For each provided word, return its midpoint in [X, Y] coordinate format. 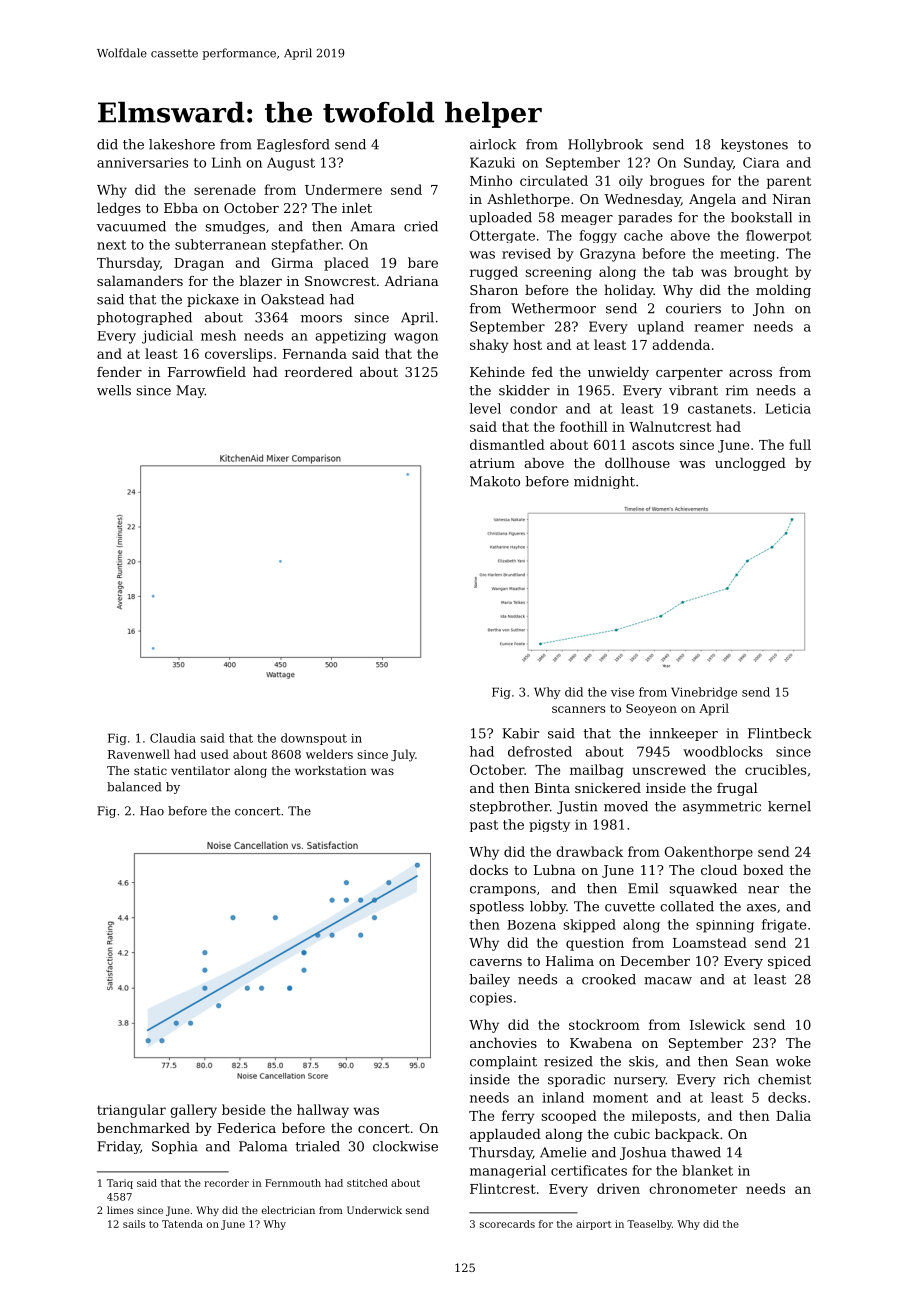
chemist [784, 1079]
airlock [493, 144]
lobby [548, 907]
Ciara [761, 162]
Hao [152, 811]
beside [243, 1109]
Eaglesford [293, 145]
